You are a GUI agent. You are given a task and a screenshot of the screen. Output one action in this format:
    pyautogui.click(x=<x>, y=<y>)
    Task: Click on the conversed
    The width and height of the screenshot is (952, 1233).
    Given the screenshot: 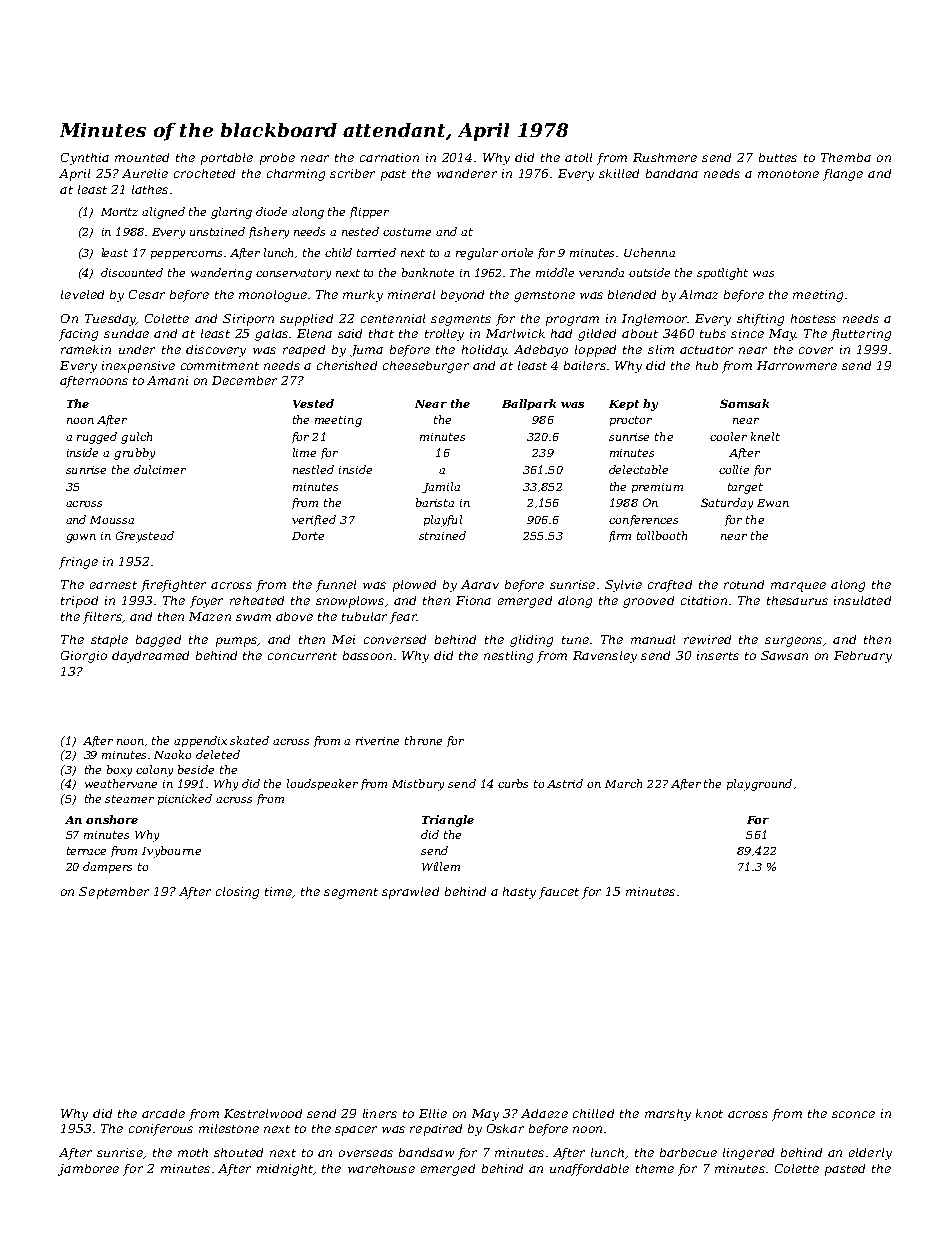 What is the action you would take?
    pyautogui.click(x=395, y=639)
